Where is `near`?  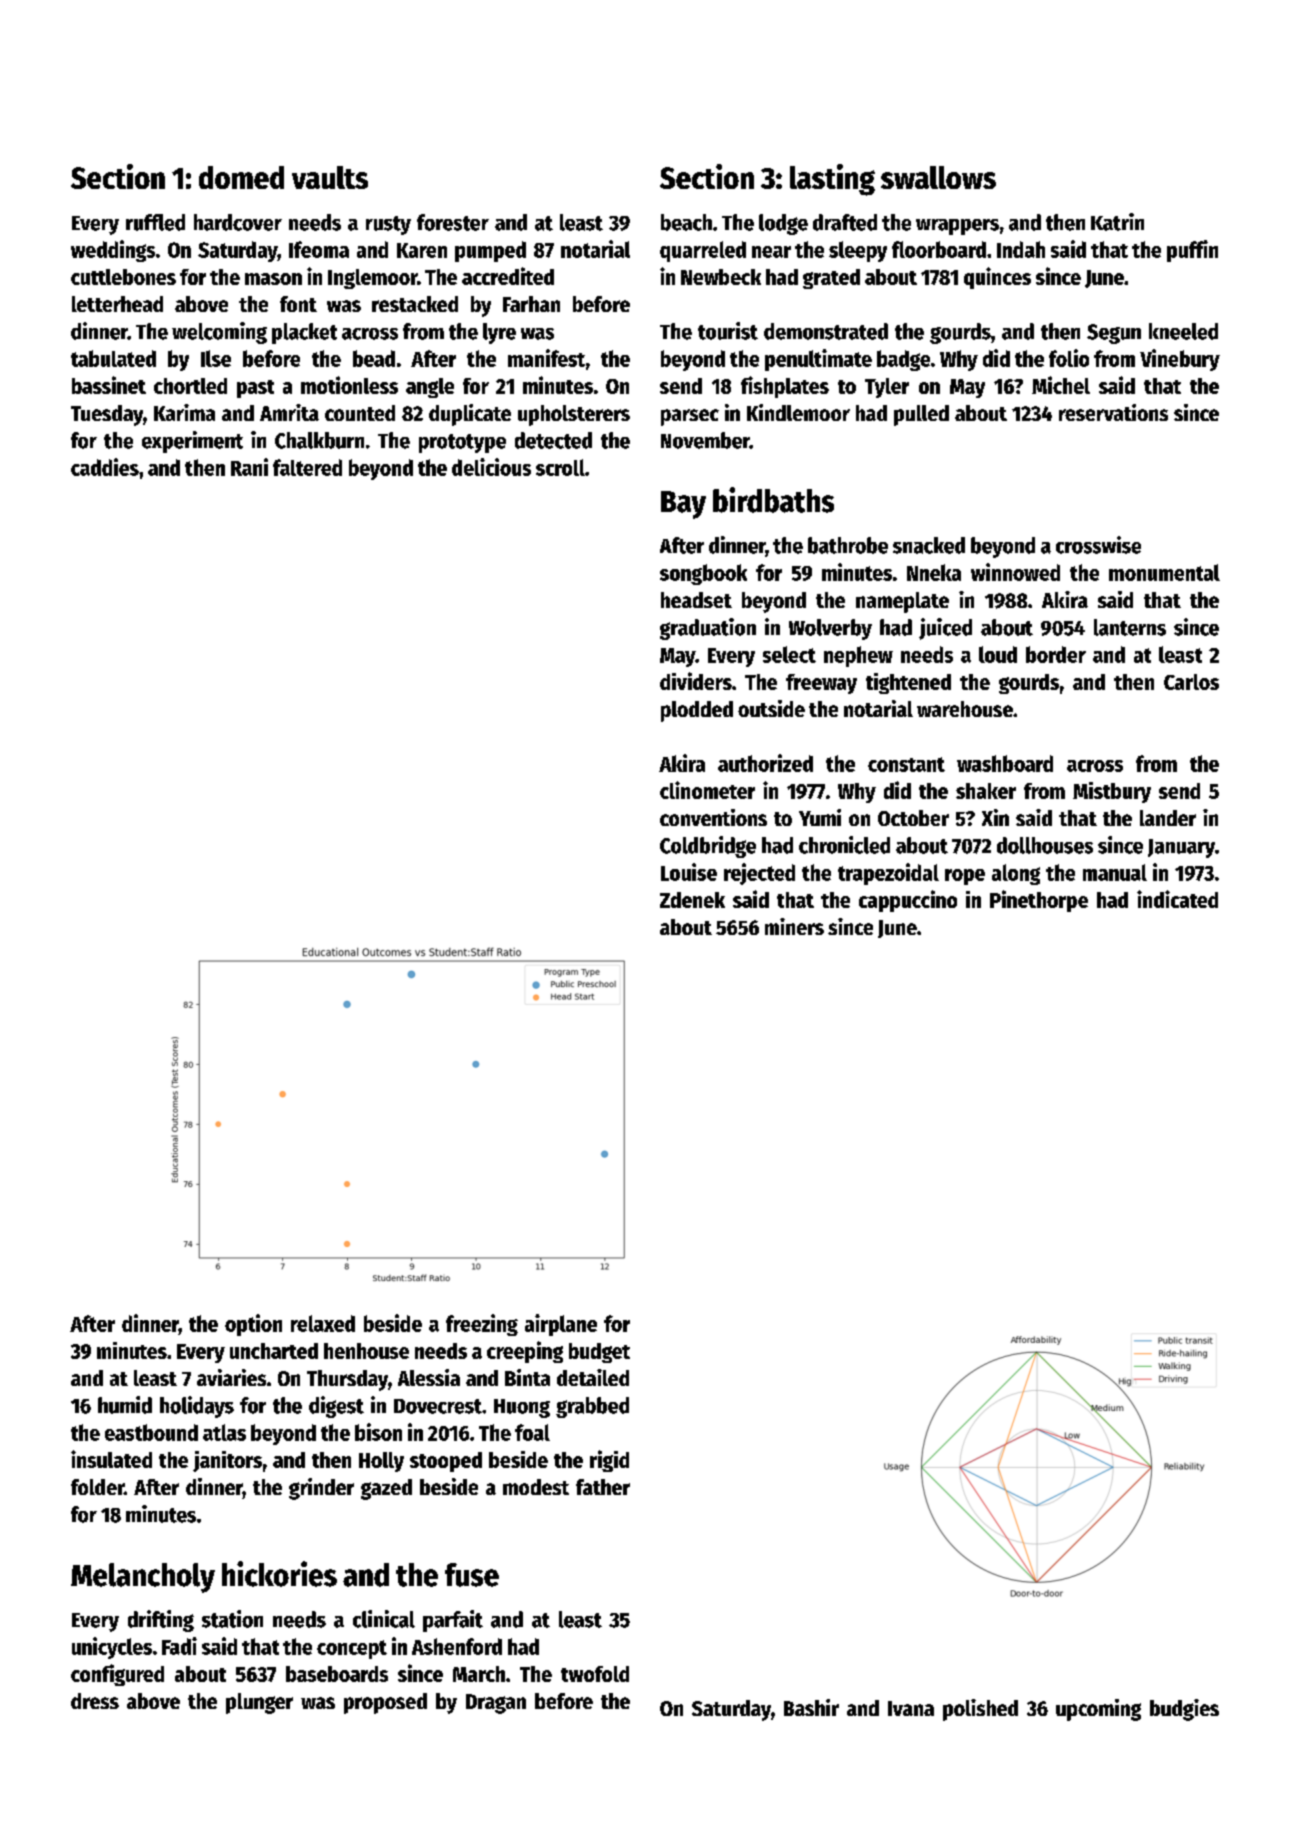
near is located at coordinates (771, 252).
